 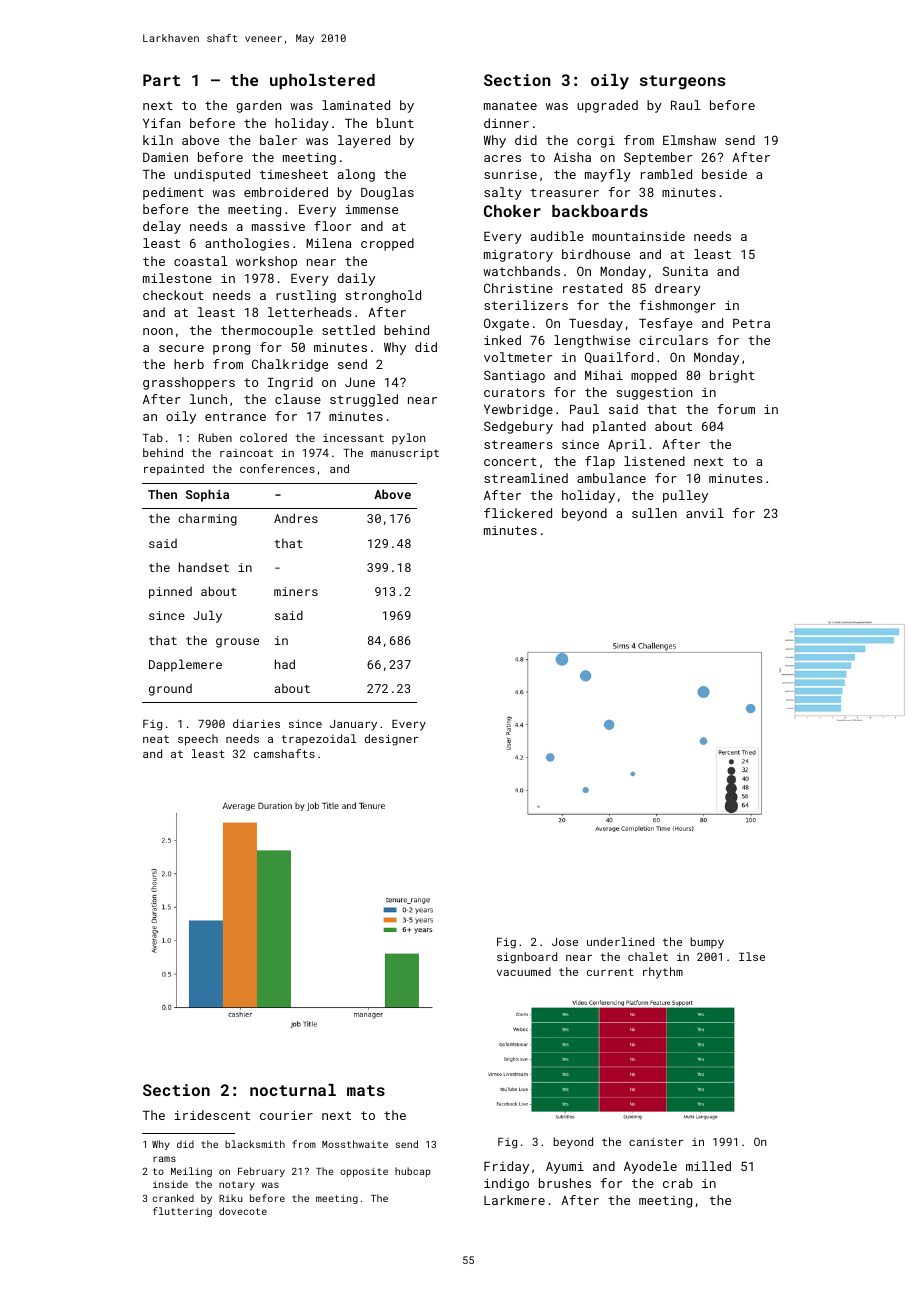 What do you see at coordinates (322, 82) in the document?
I see `upholstered` at bounding box center [322, 82].
